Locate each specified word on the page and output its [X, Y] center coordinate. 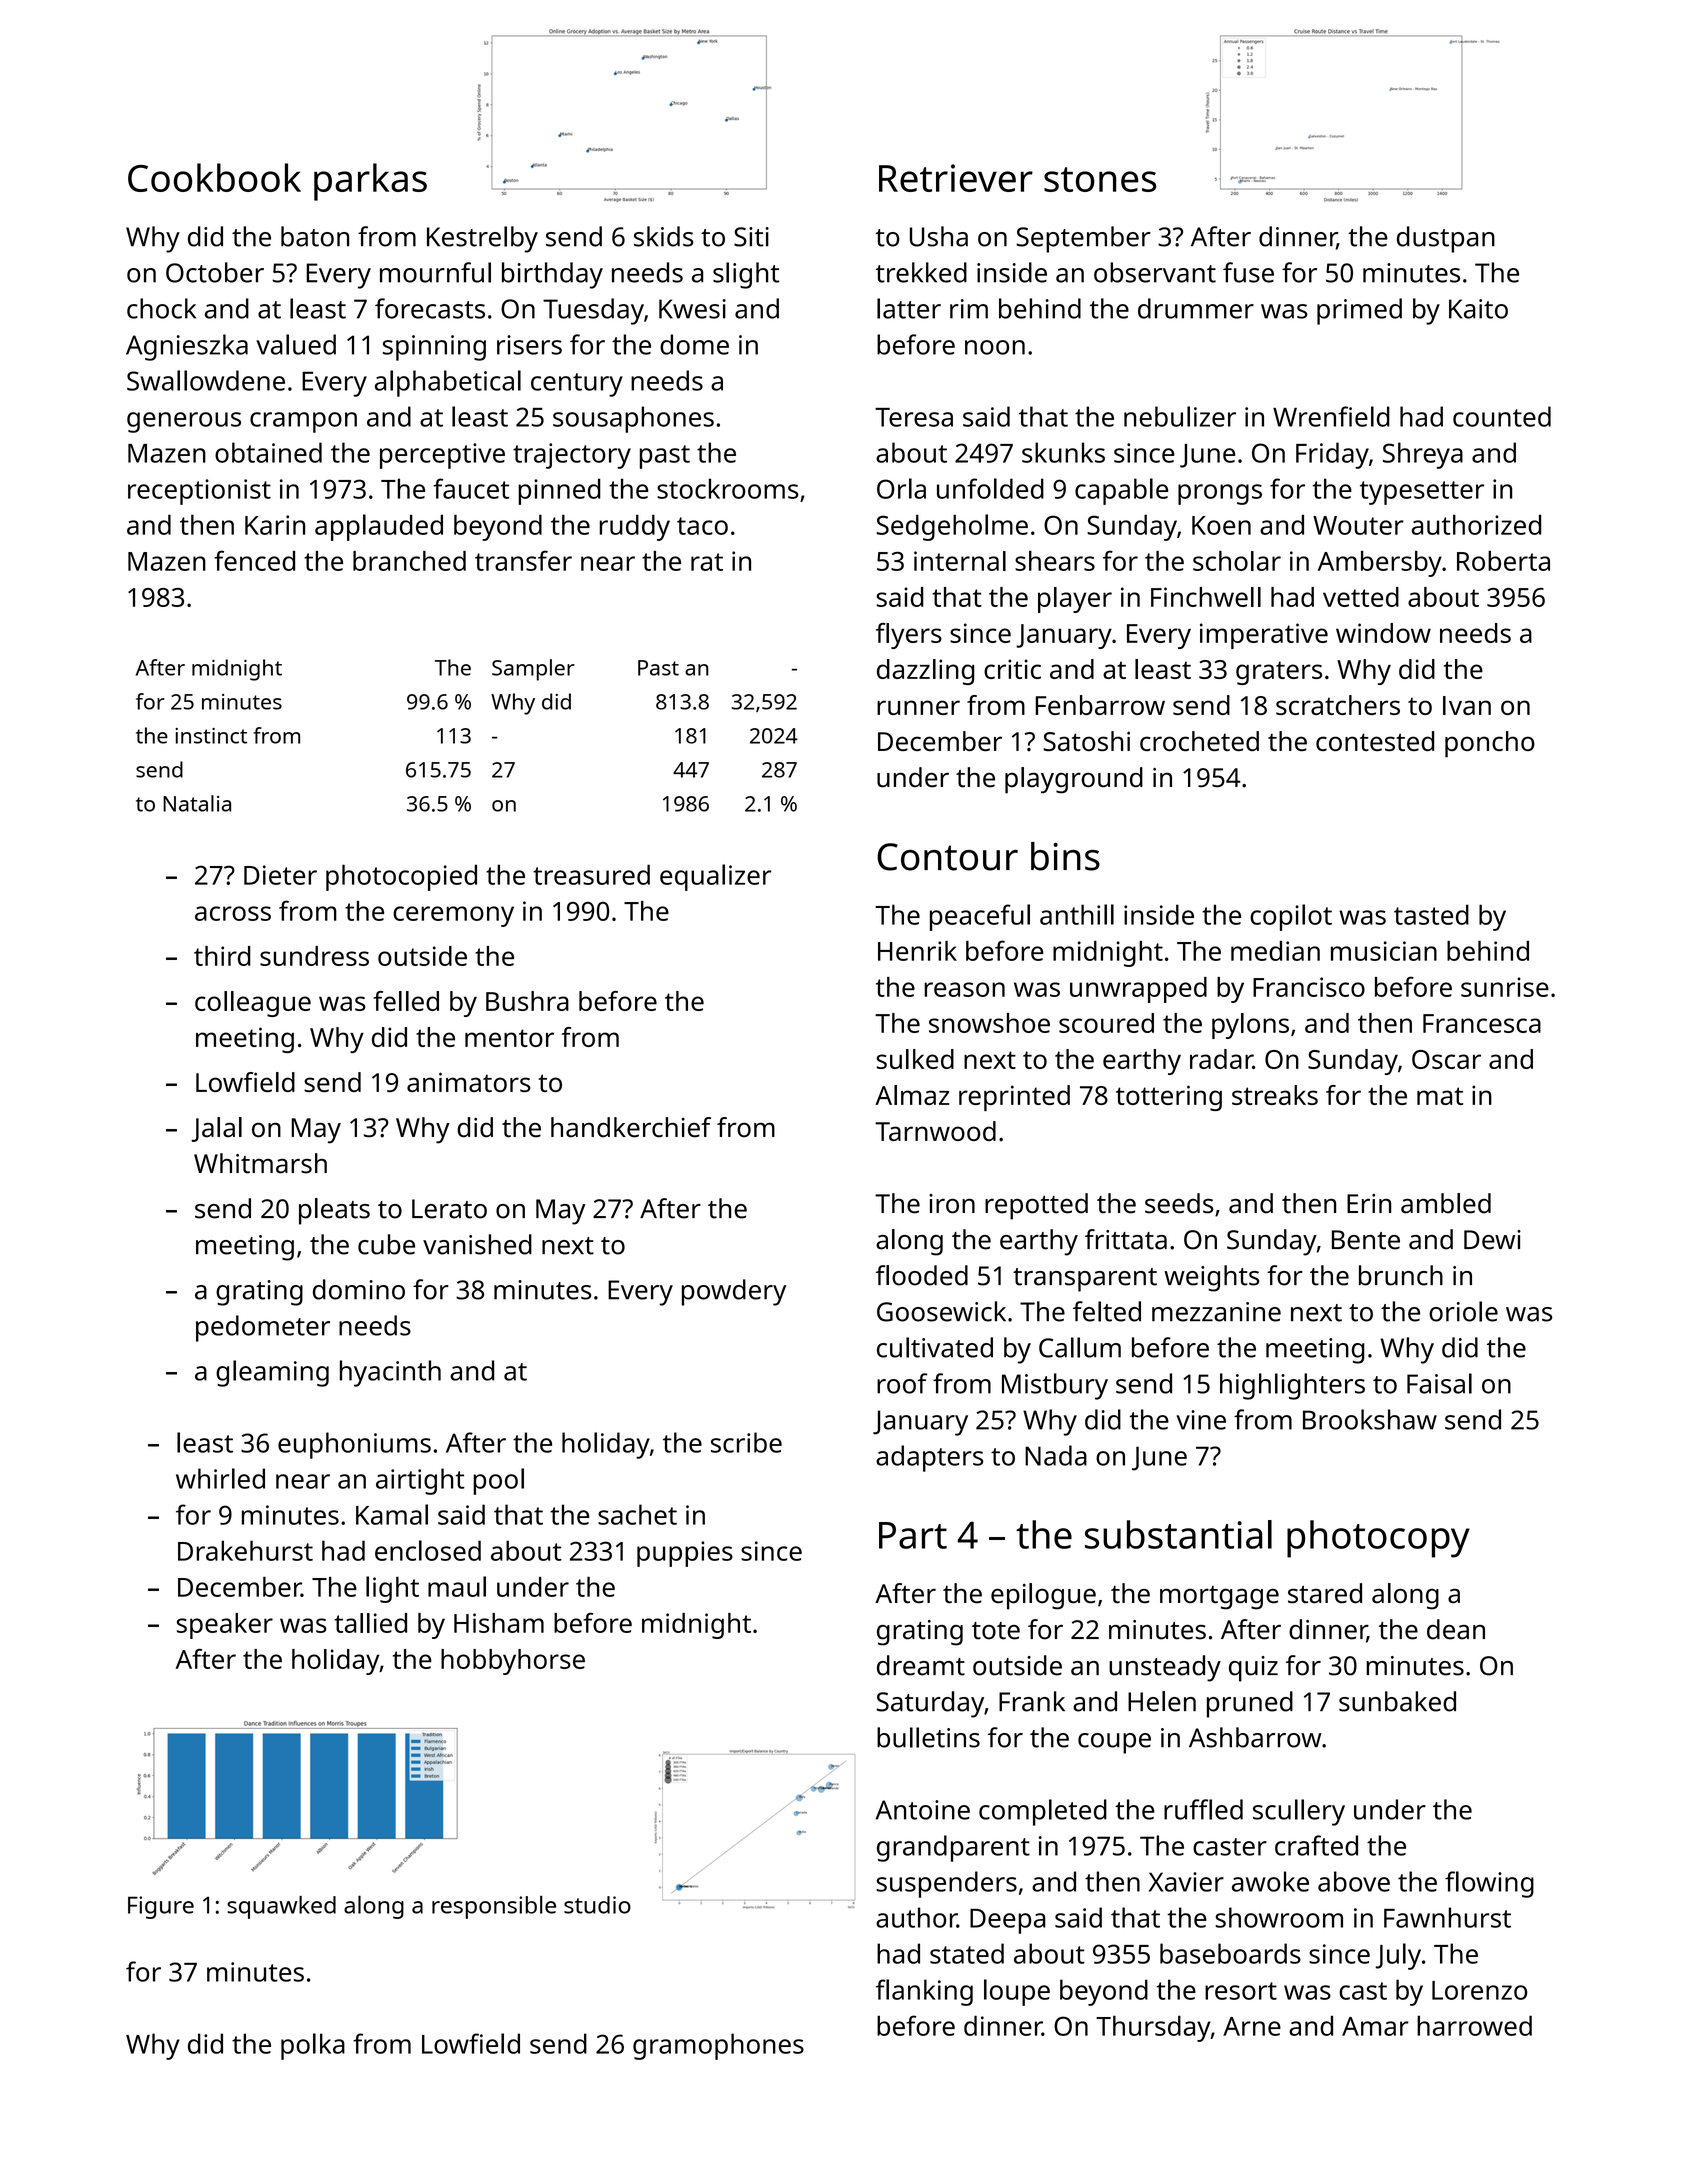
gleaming [272, 1373]
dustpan [1446, 239]
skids [664, 236]
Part [913, 1535]
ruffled [1203, 1809]
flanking [924, 1992]
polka [313, 2046]
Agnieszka [187, 347]
